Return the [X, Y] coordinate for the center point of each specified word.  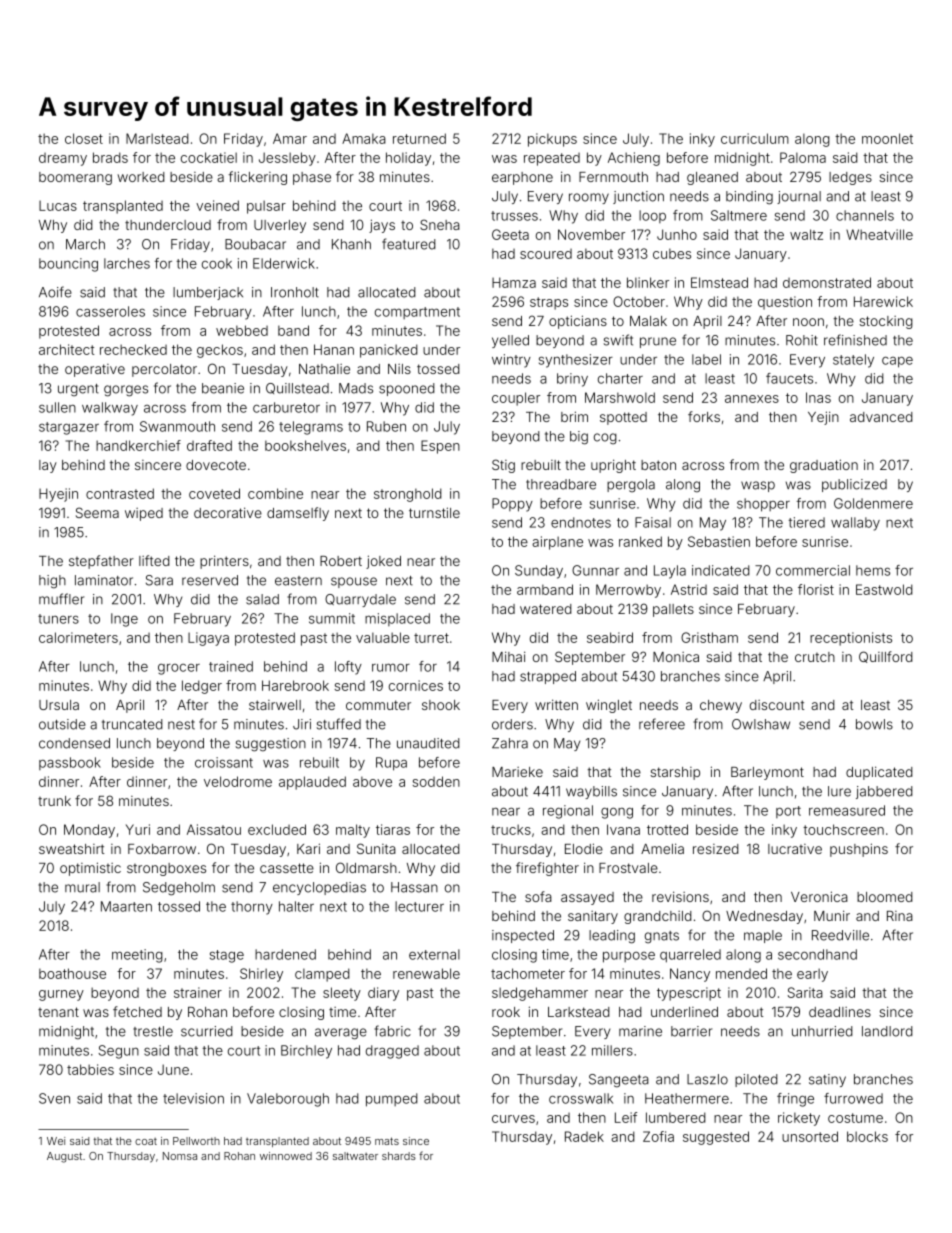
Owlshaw [761, 724]
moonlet [887, 138]
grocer [179, 669]
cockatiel [209, 157]
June [173, 1069]
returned [419, 138]
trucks [511, 829]
